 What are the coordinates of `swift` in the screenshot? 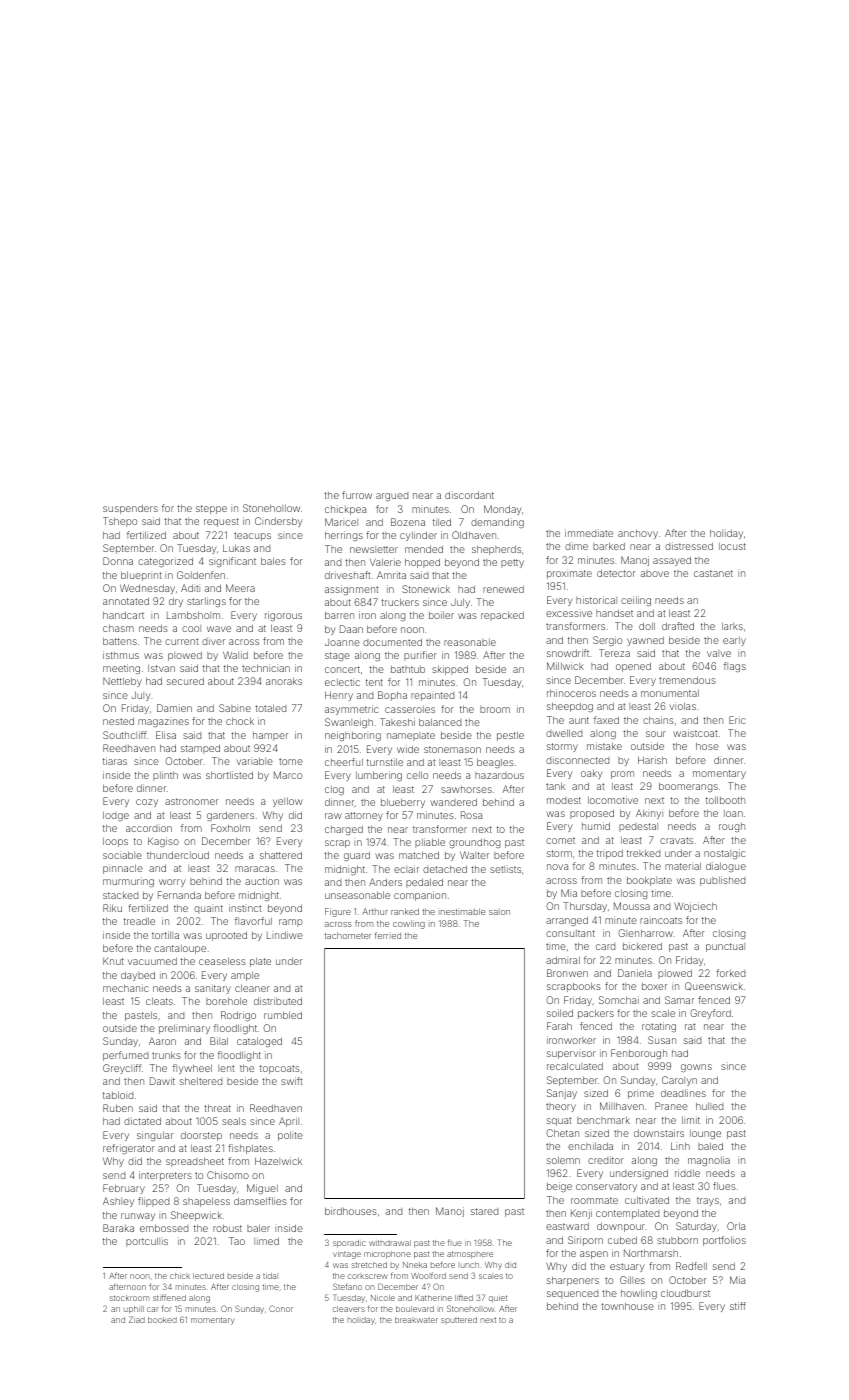 It's located at (291, 1081).
